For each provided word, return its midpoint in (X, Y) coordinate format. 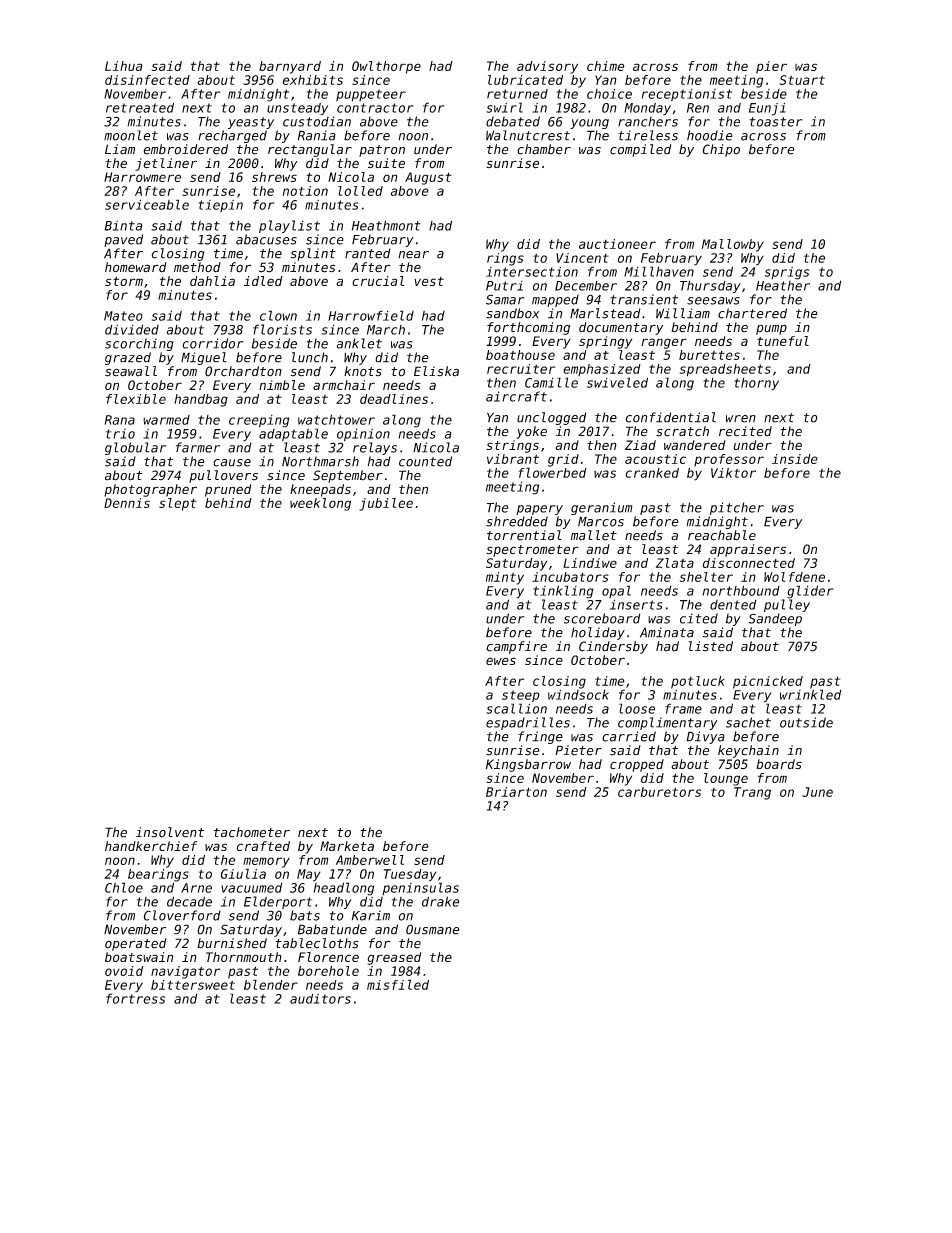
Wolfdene (794, 577)
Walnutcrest (528, 135)
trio (120, 434)
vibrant (513, 459)
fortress (135, 998)
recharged (232, 136)
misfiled (398, 984)
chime (606, 66)
